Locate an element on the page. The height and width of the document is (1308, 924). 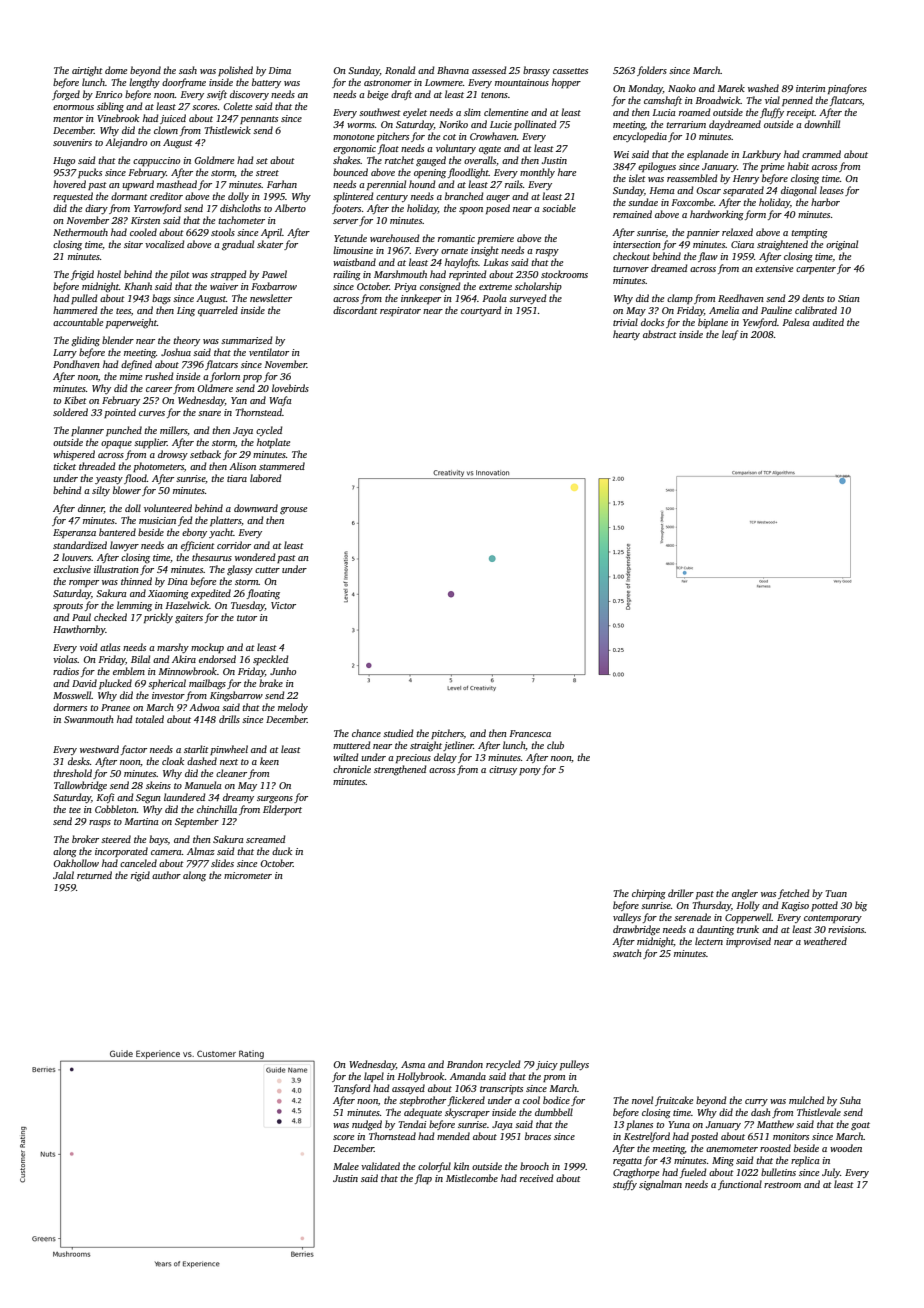
hopper is located at coordinates (566, 83).
